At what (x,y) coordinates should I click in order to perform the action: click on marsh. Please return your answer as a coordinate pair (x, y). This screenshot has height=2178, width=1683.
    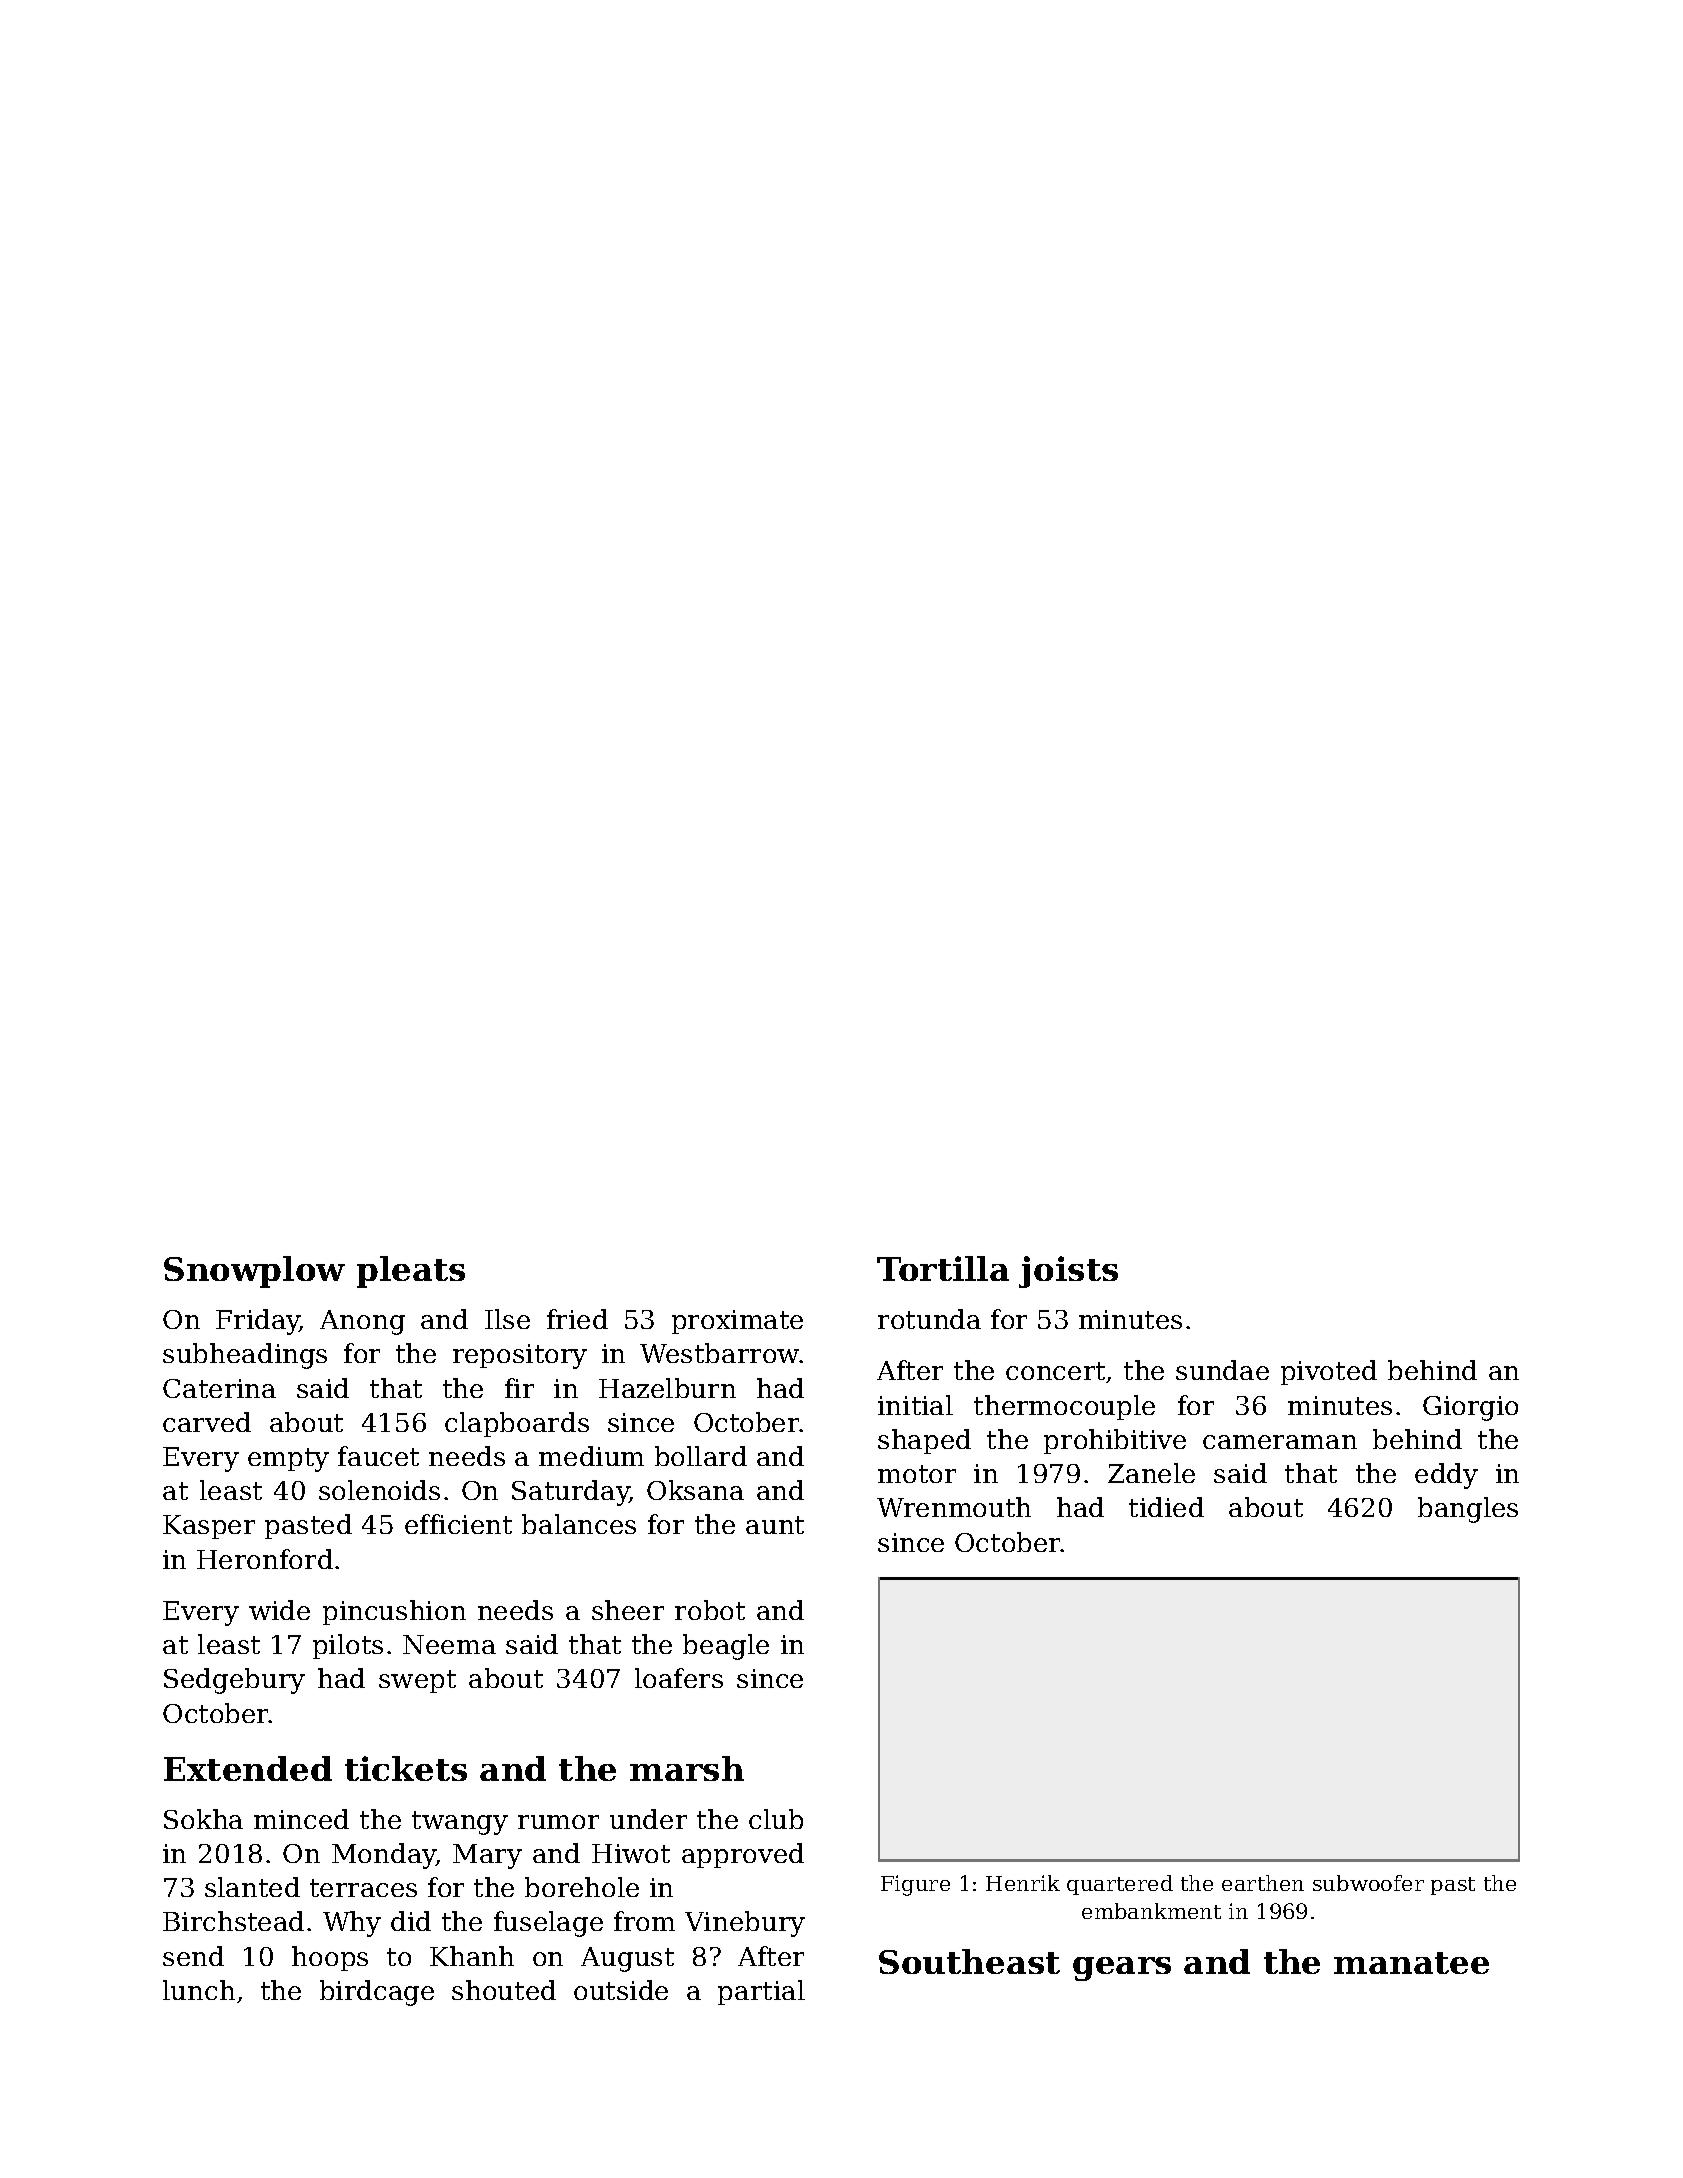
    Looking at the image, I should click on (687, 1768).
